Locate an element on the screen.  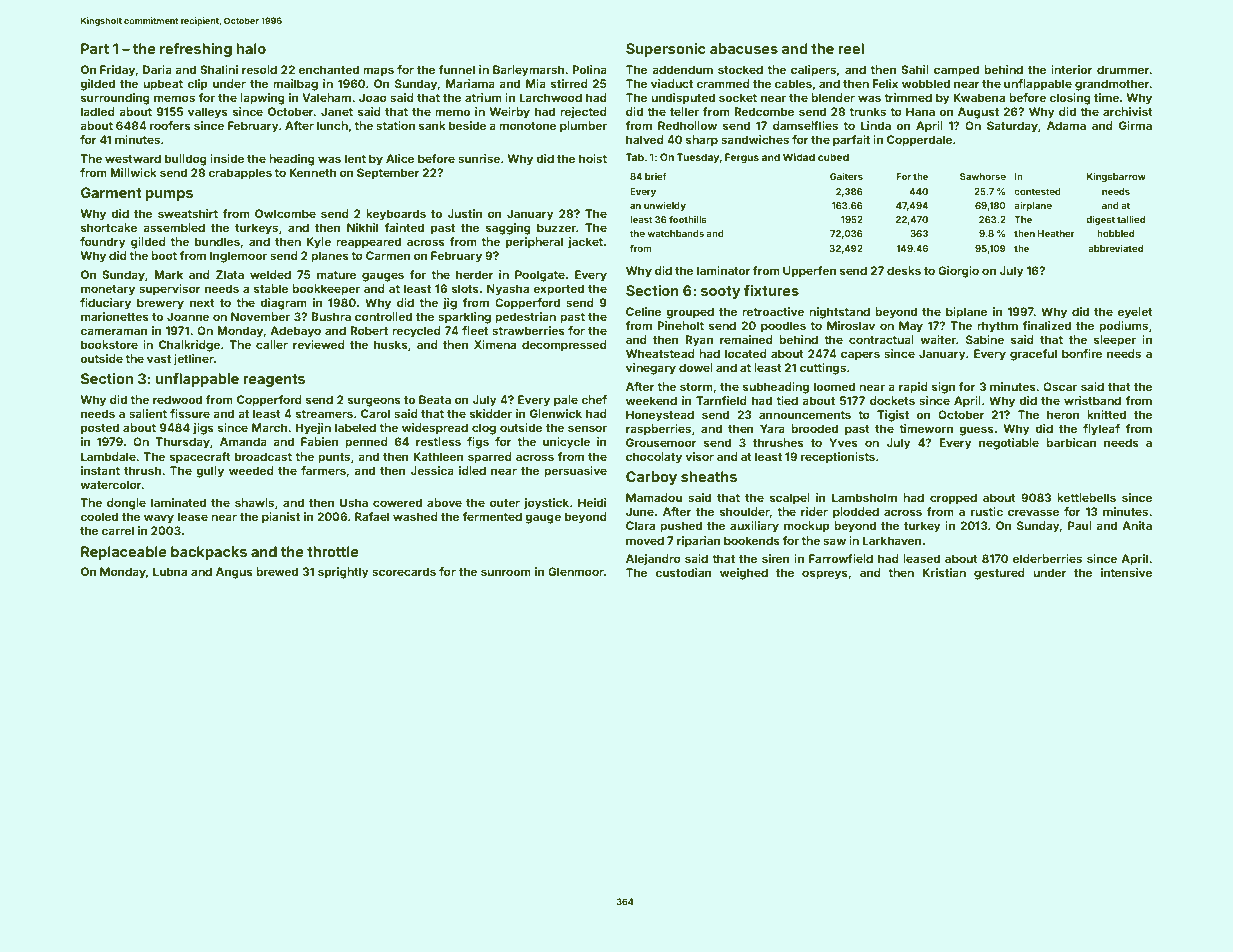
wristband is located at coordinates (1092, 400).
